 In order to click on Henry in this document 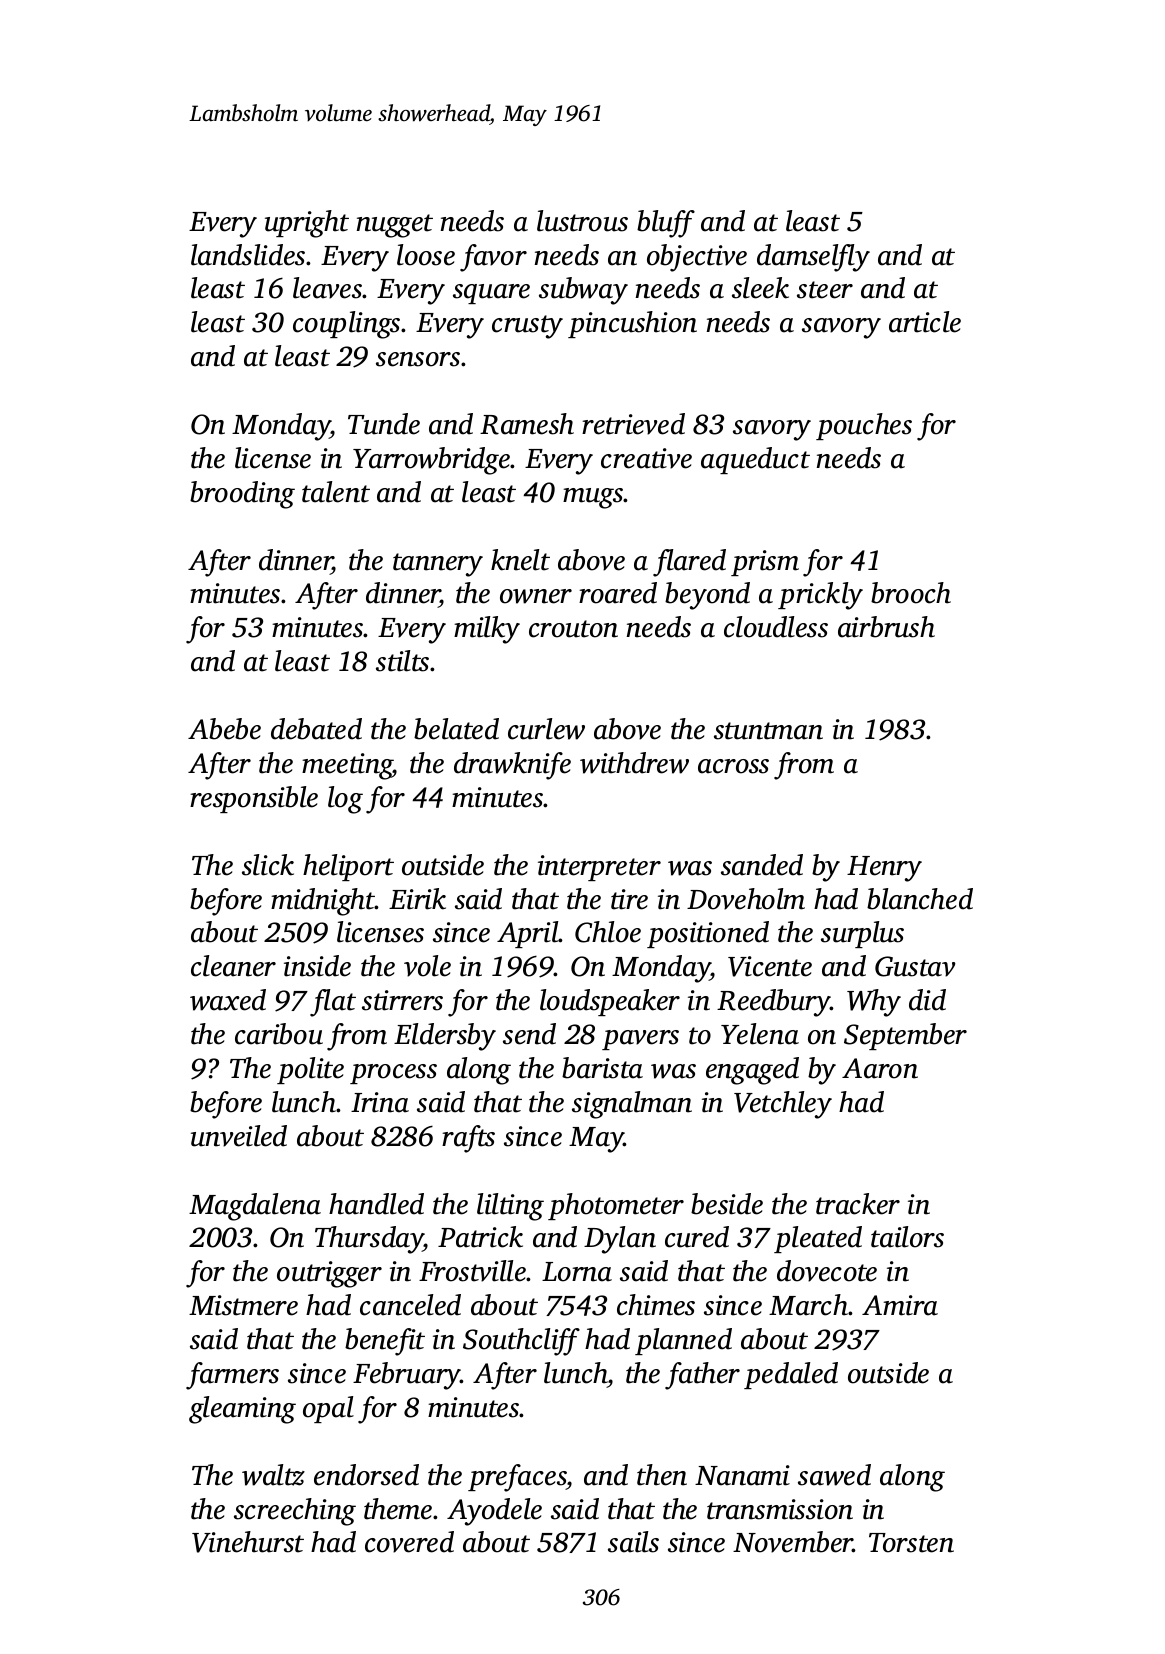, I will do `click(884, 869)`.
